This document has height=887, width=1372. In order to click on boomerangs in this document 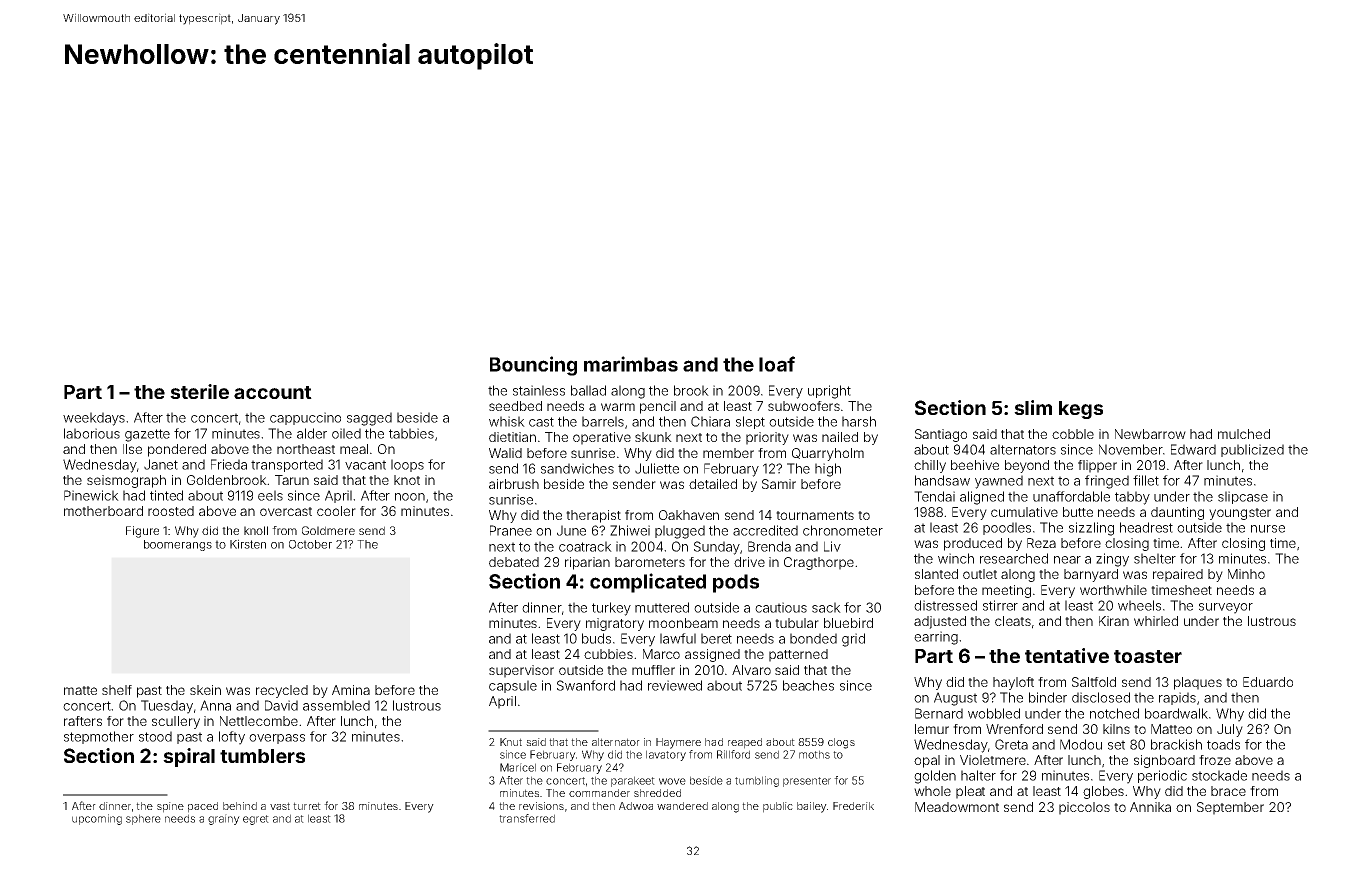, I will do `click(178, 545)`.
